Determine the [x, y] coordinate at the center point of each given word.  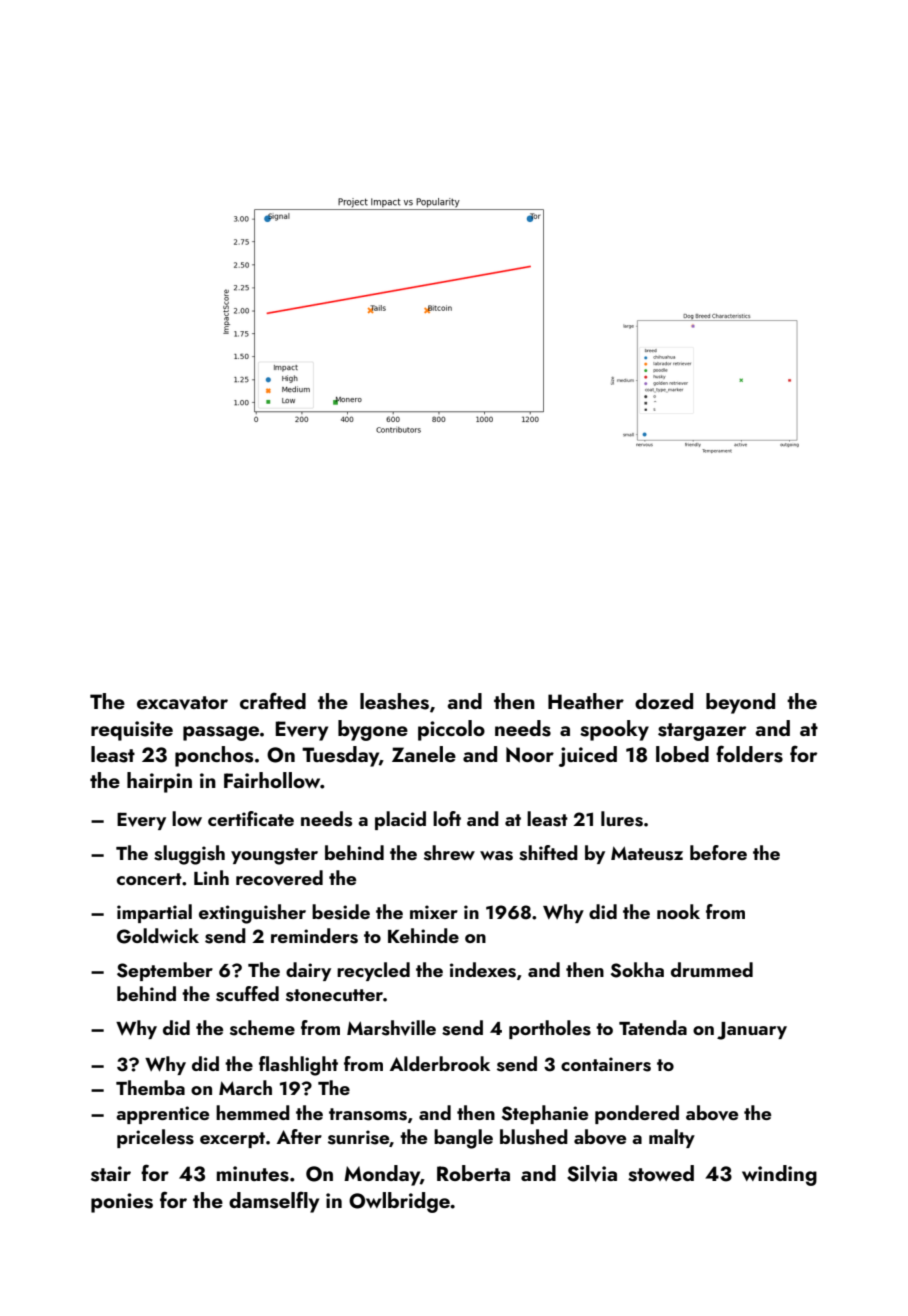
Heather [586, 701]
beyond [740, 703]
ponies [122, 1203]
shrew [449, 853]
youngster [274, 856]
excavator [182, 703]
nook [678, 911]
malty [672, 1138]
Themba [150, 1087]
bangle [463, 1139]
